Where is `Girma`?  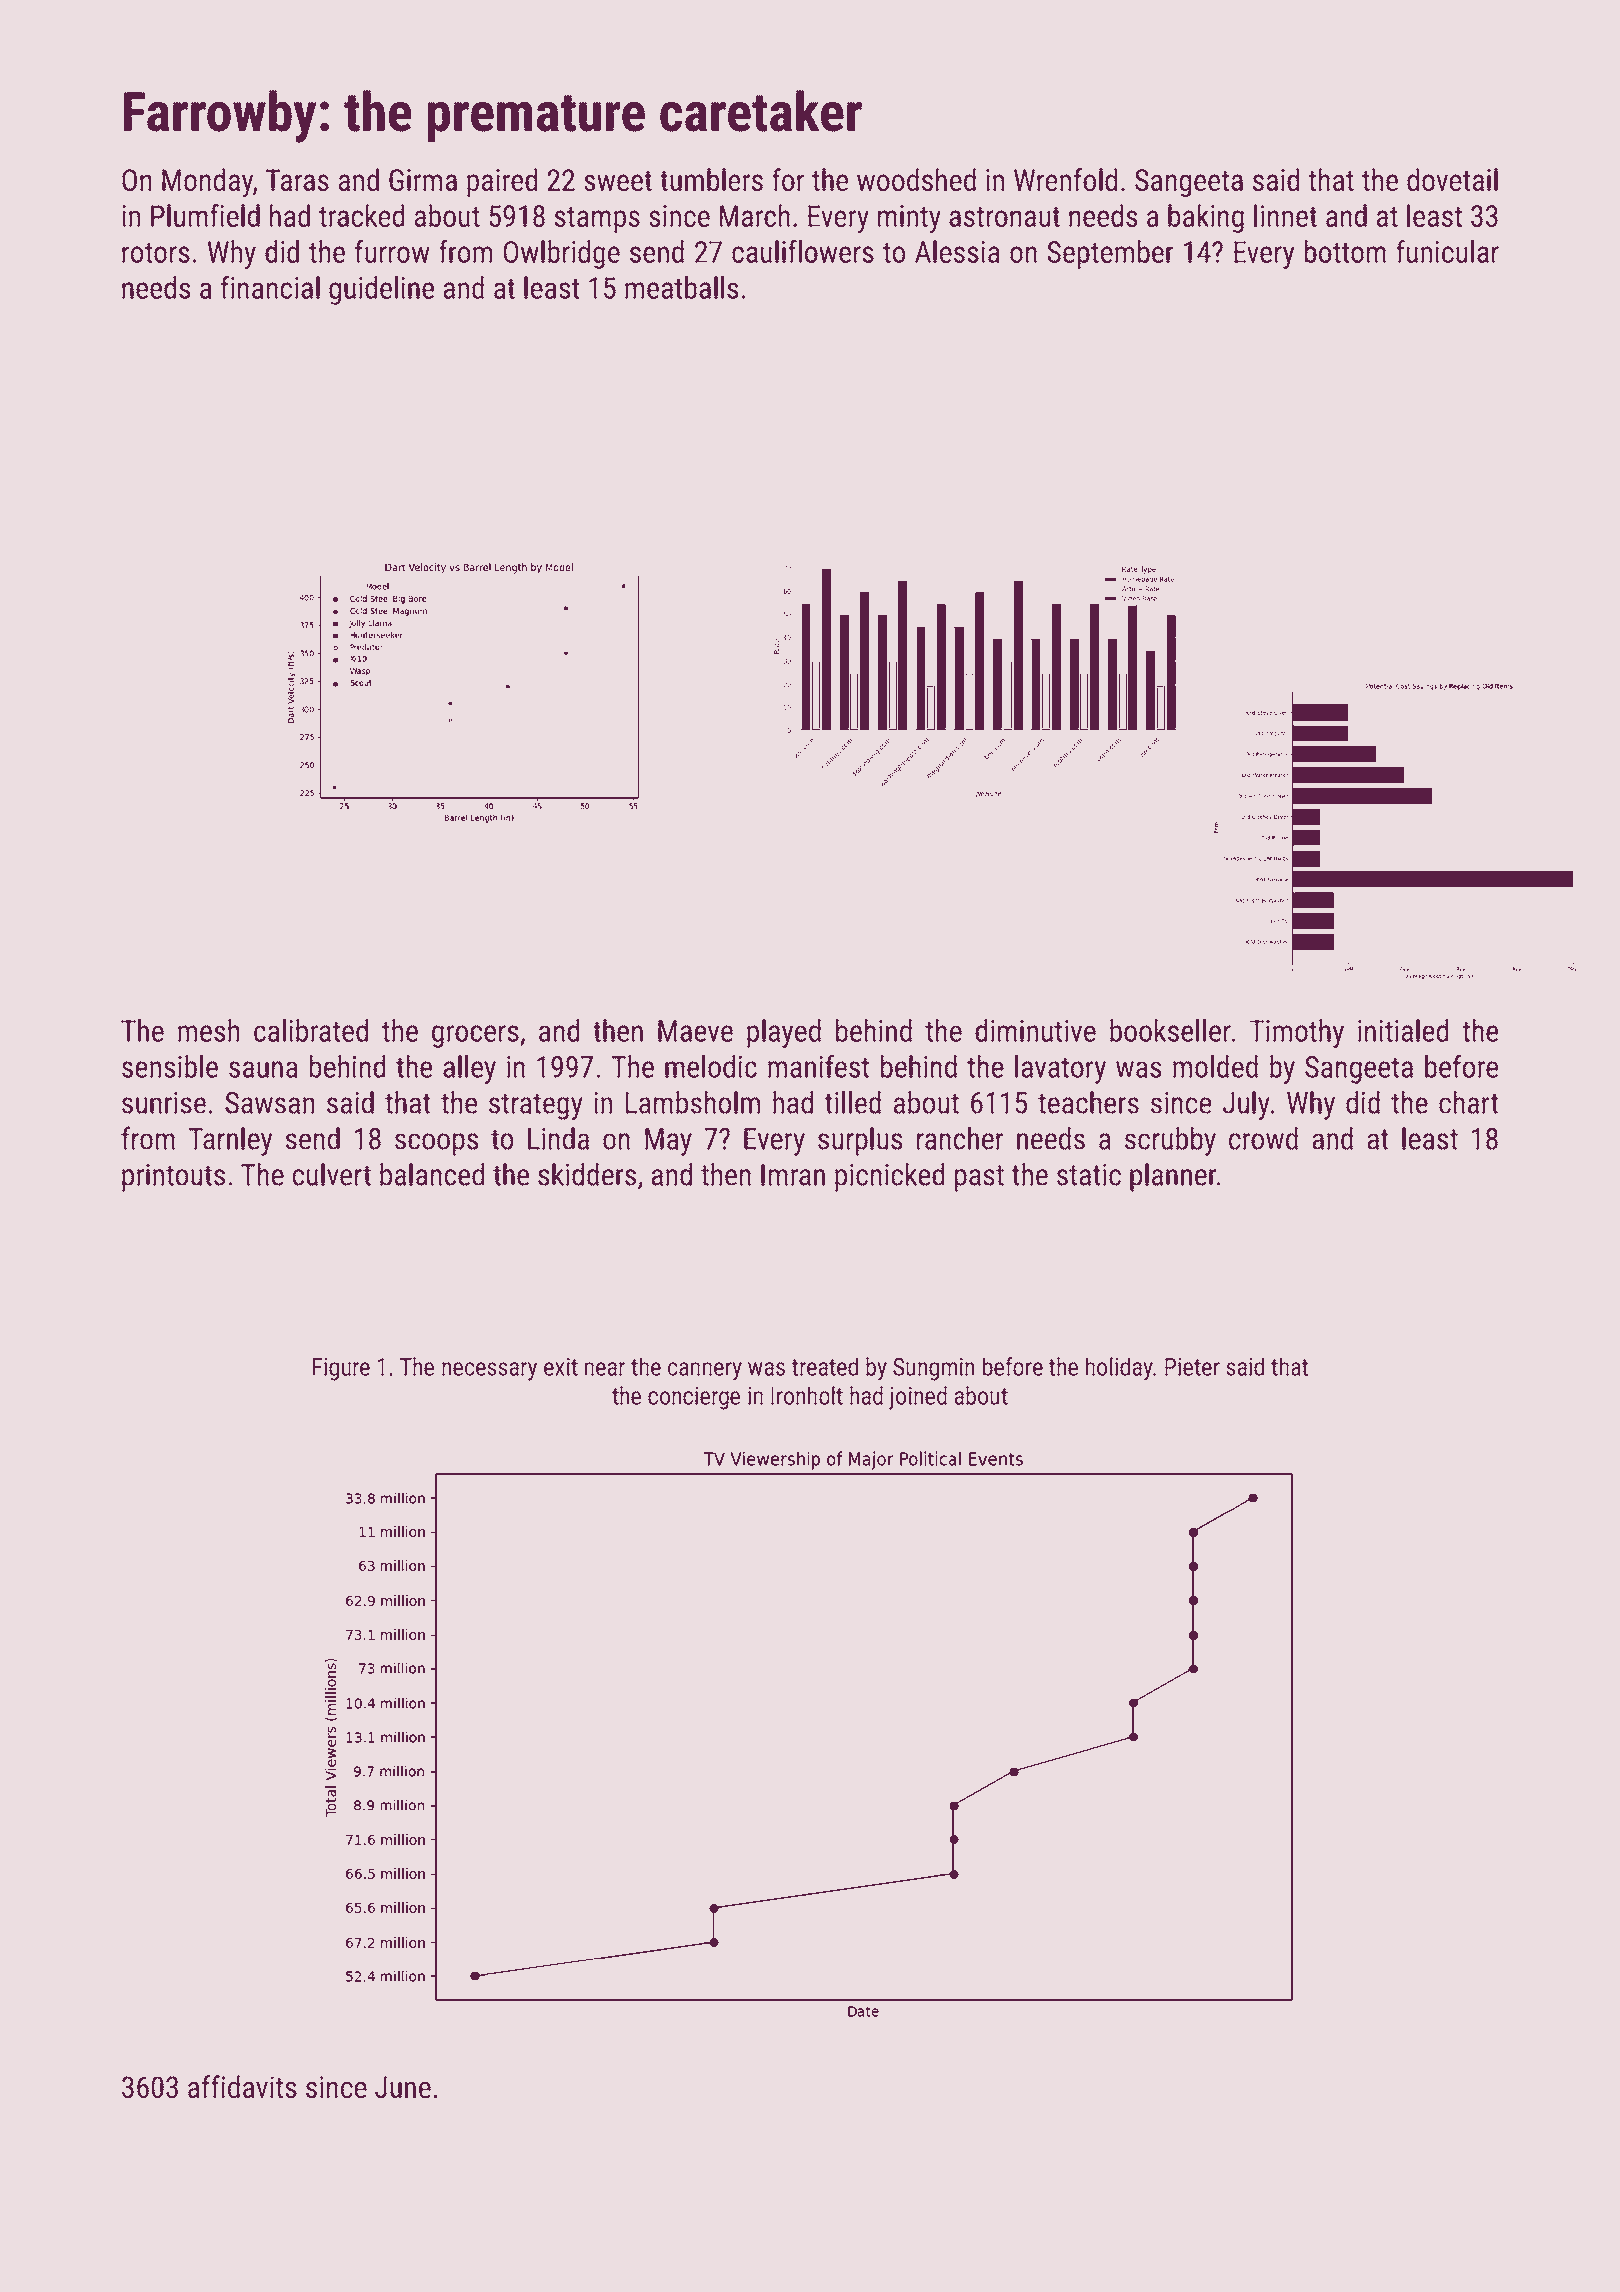
Girma is located at coordinates (423, 180).
